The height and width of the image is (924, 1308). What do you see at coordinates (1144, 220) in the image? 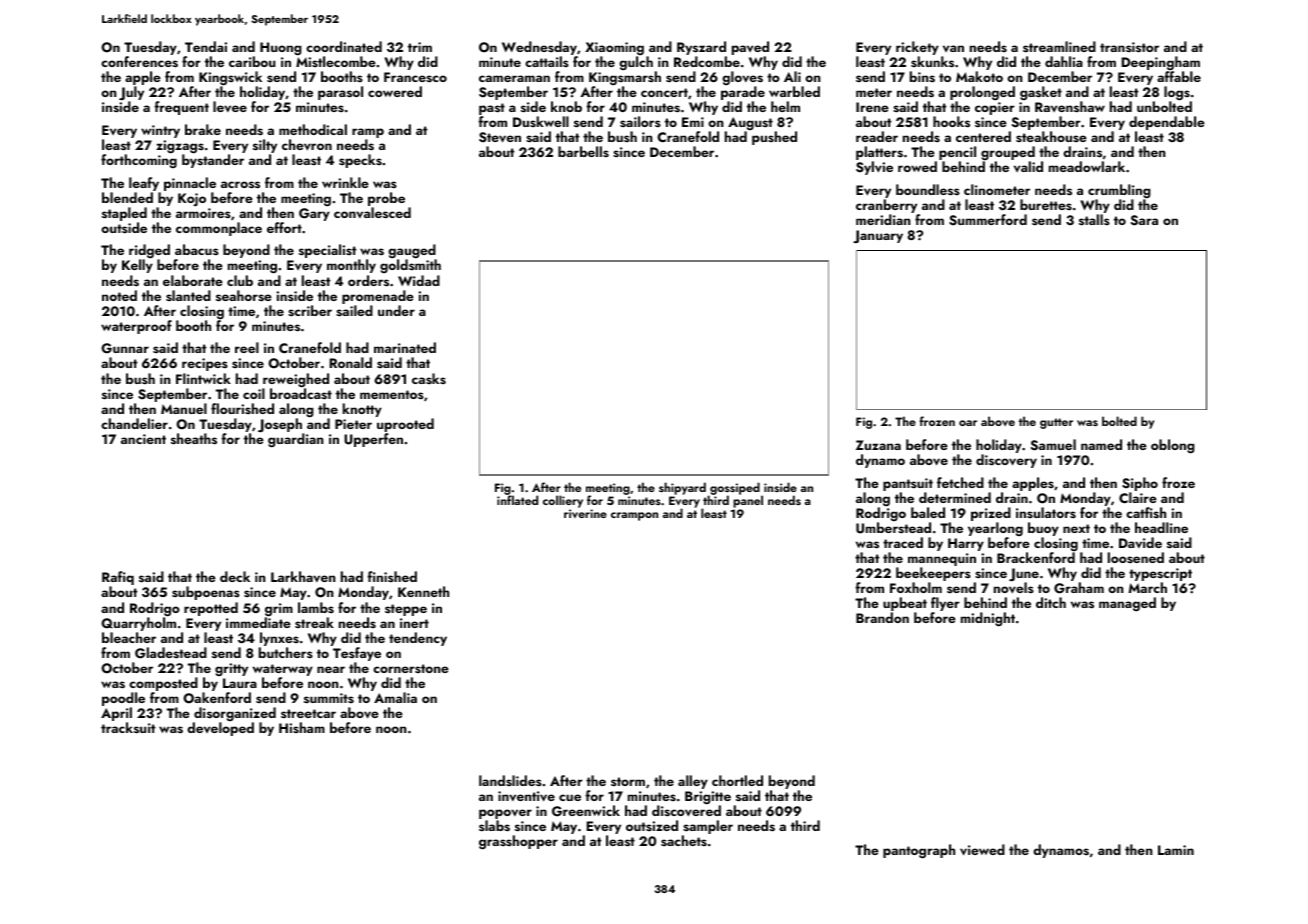
I see `Sara` at bounding box center [1144, 220].
